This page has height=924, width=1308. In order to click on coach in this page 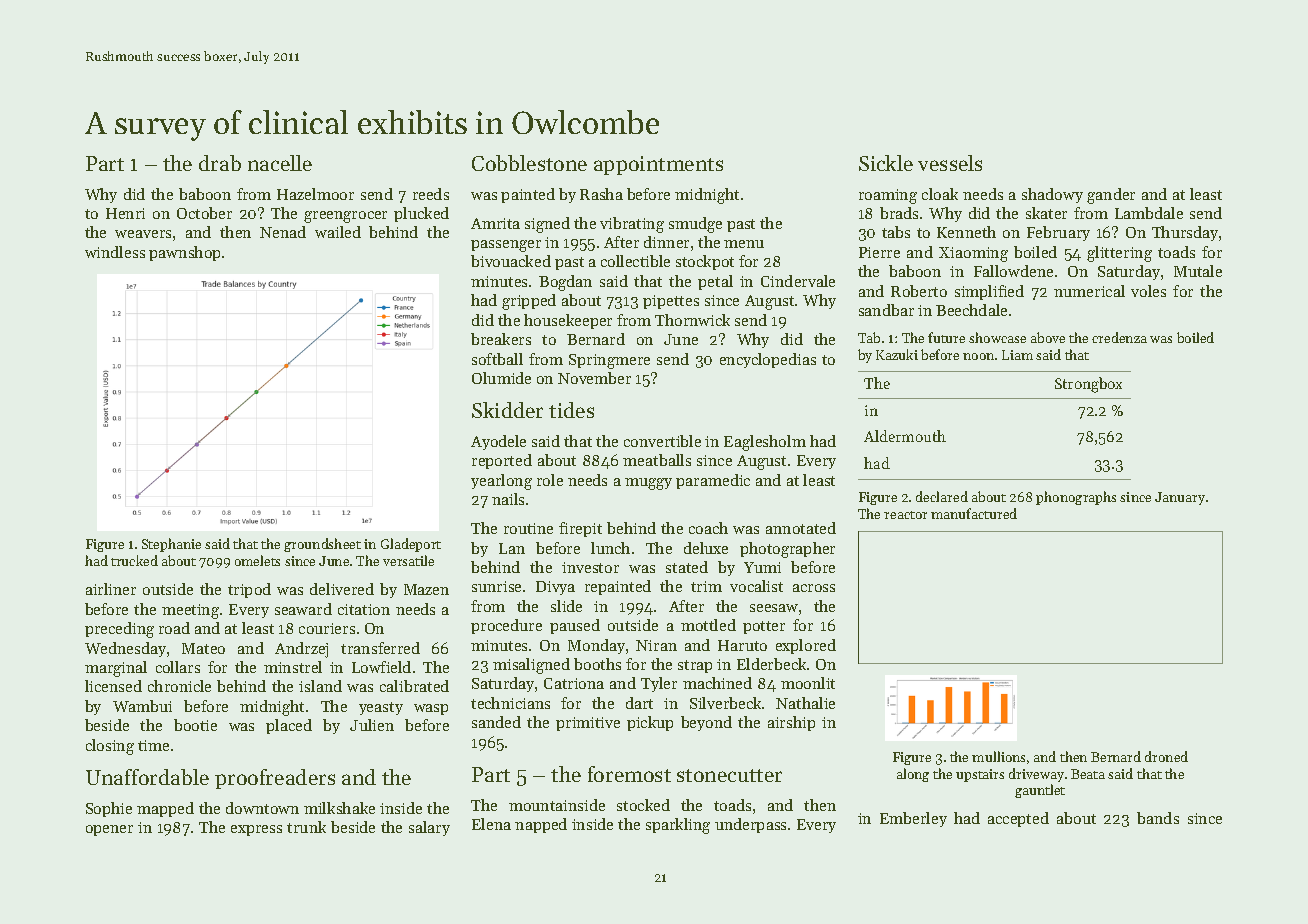, I will do `click(708, 528)`.
